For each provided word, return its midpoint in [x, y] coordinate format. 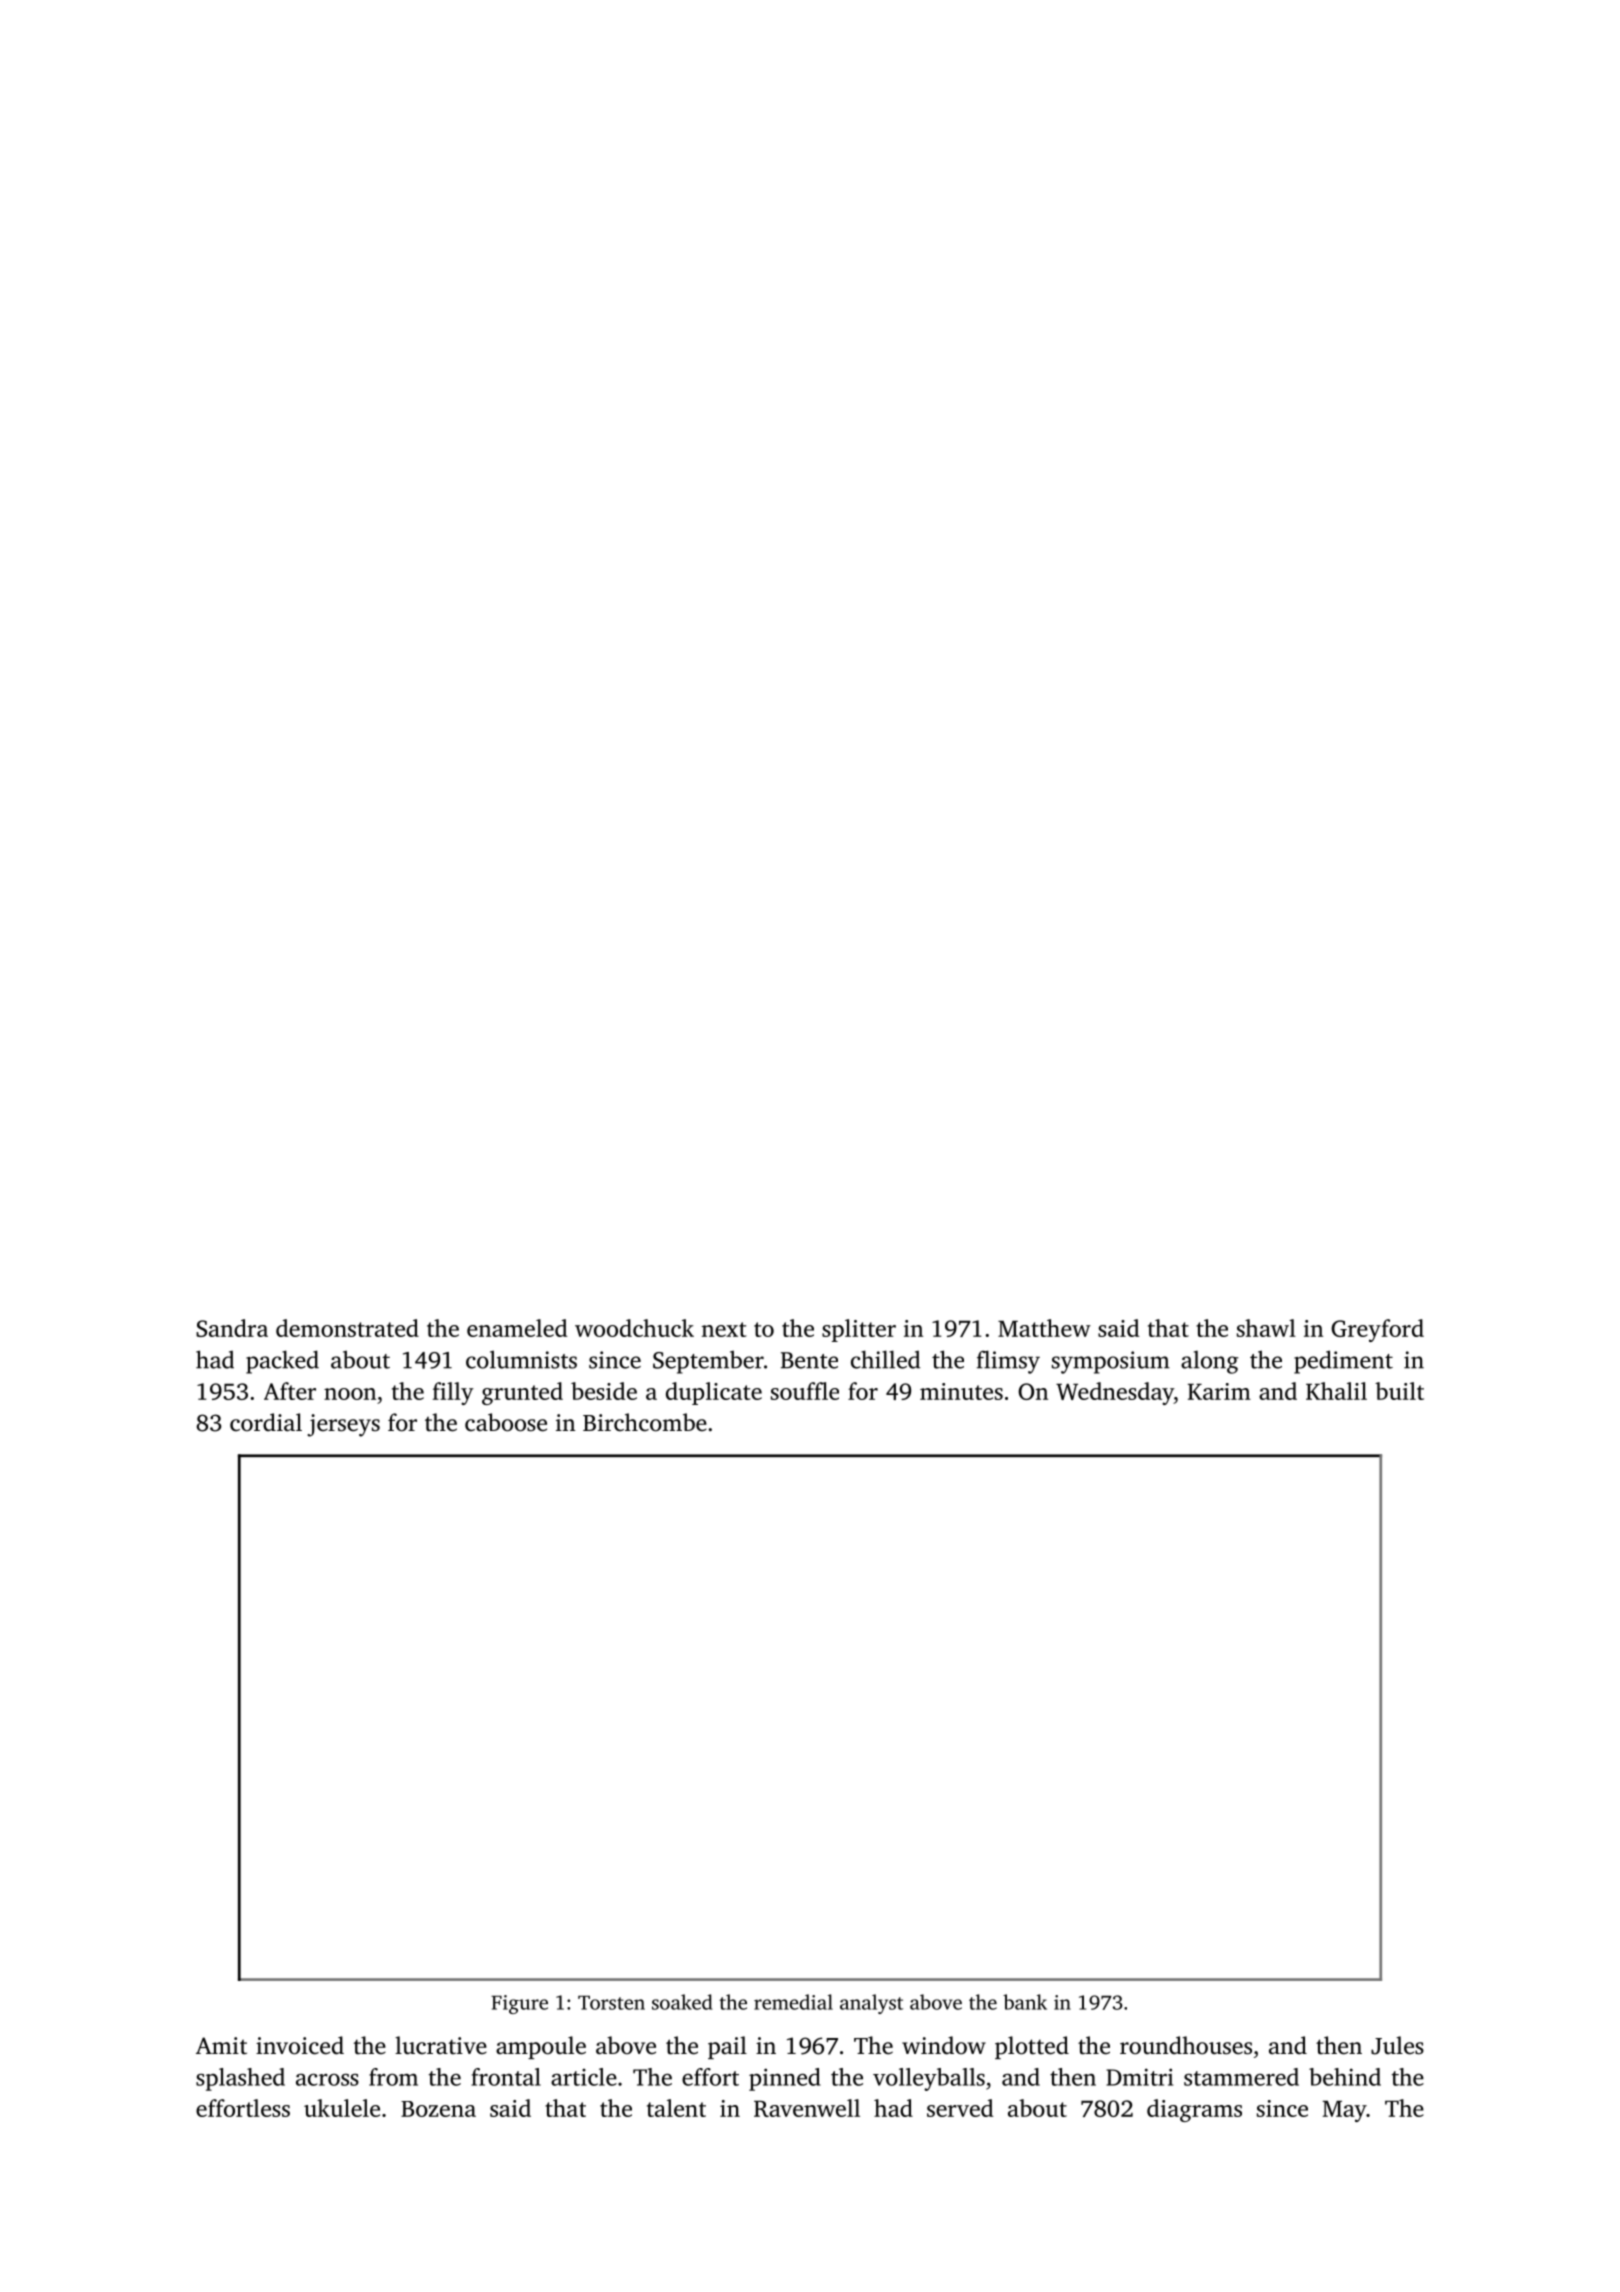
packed [282, 1362]
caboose [506, 1422]
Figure [519, 2004]
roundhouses [1186, 2045]
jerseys [343, 1425]
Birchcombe [645, 1422]
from [393, 2077]
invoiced [300, 2045]
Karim [1219, 1391]
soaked [682, 2002]
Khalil [1336, 1391]
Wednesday [1115, 1393]
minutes [961, 1391]
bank [1025, 2002]
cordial [266, 1422]
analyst [871, 2004]
